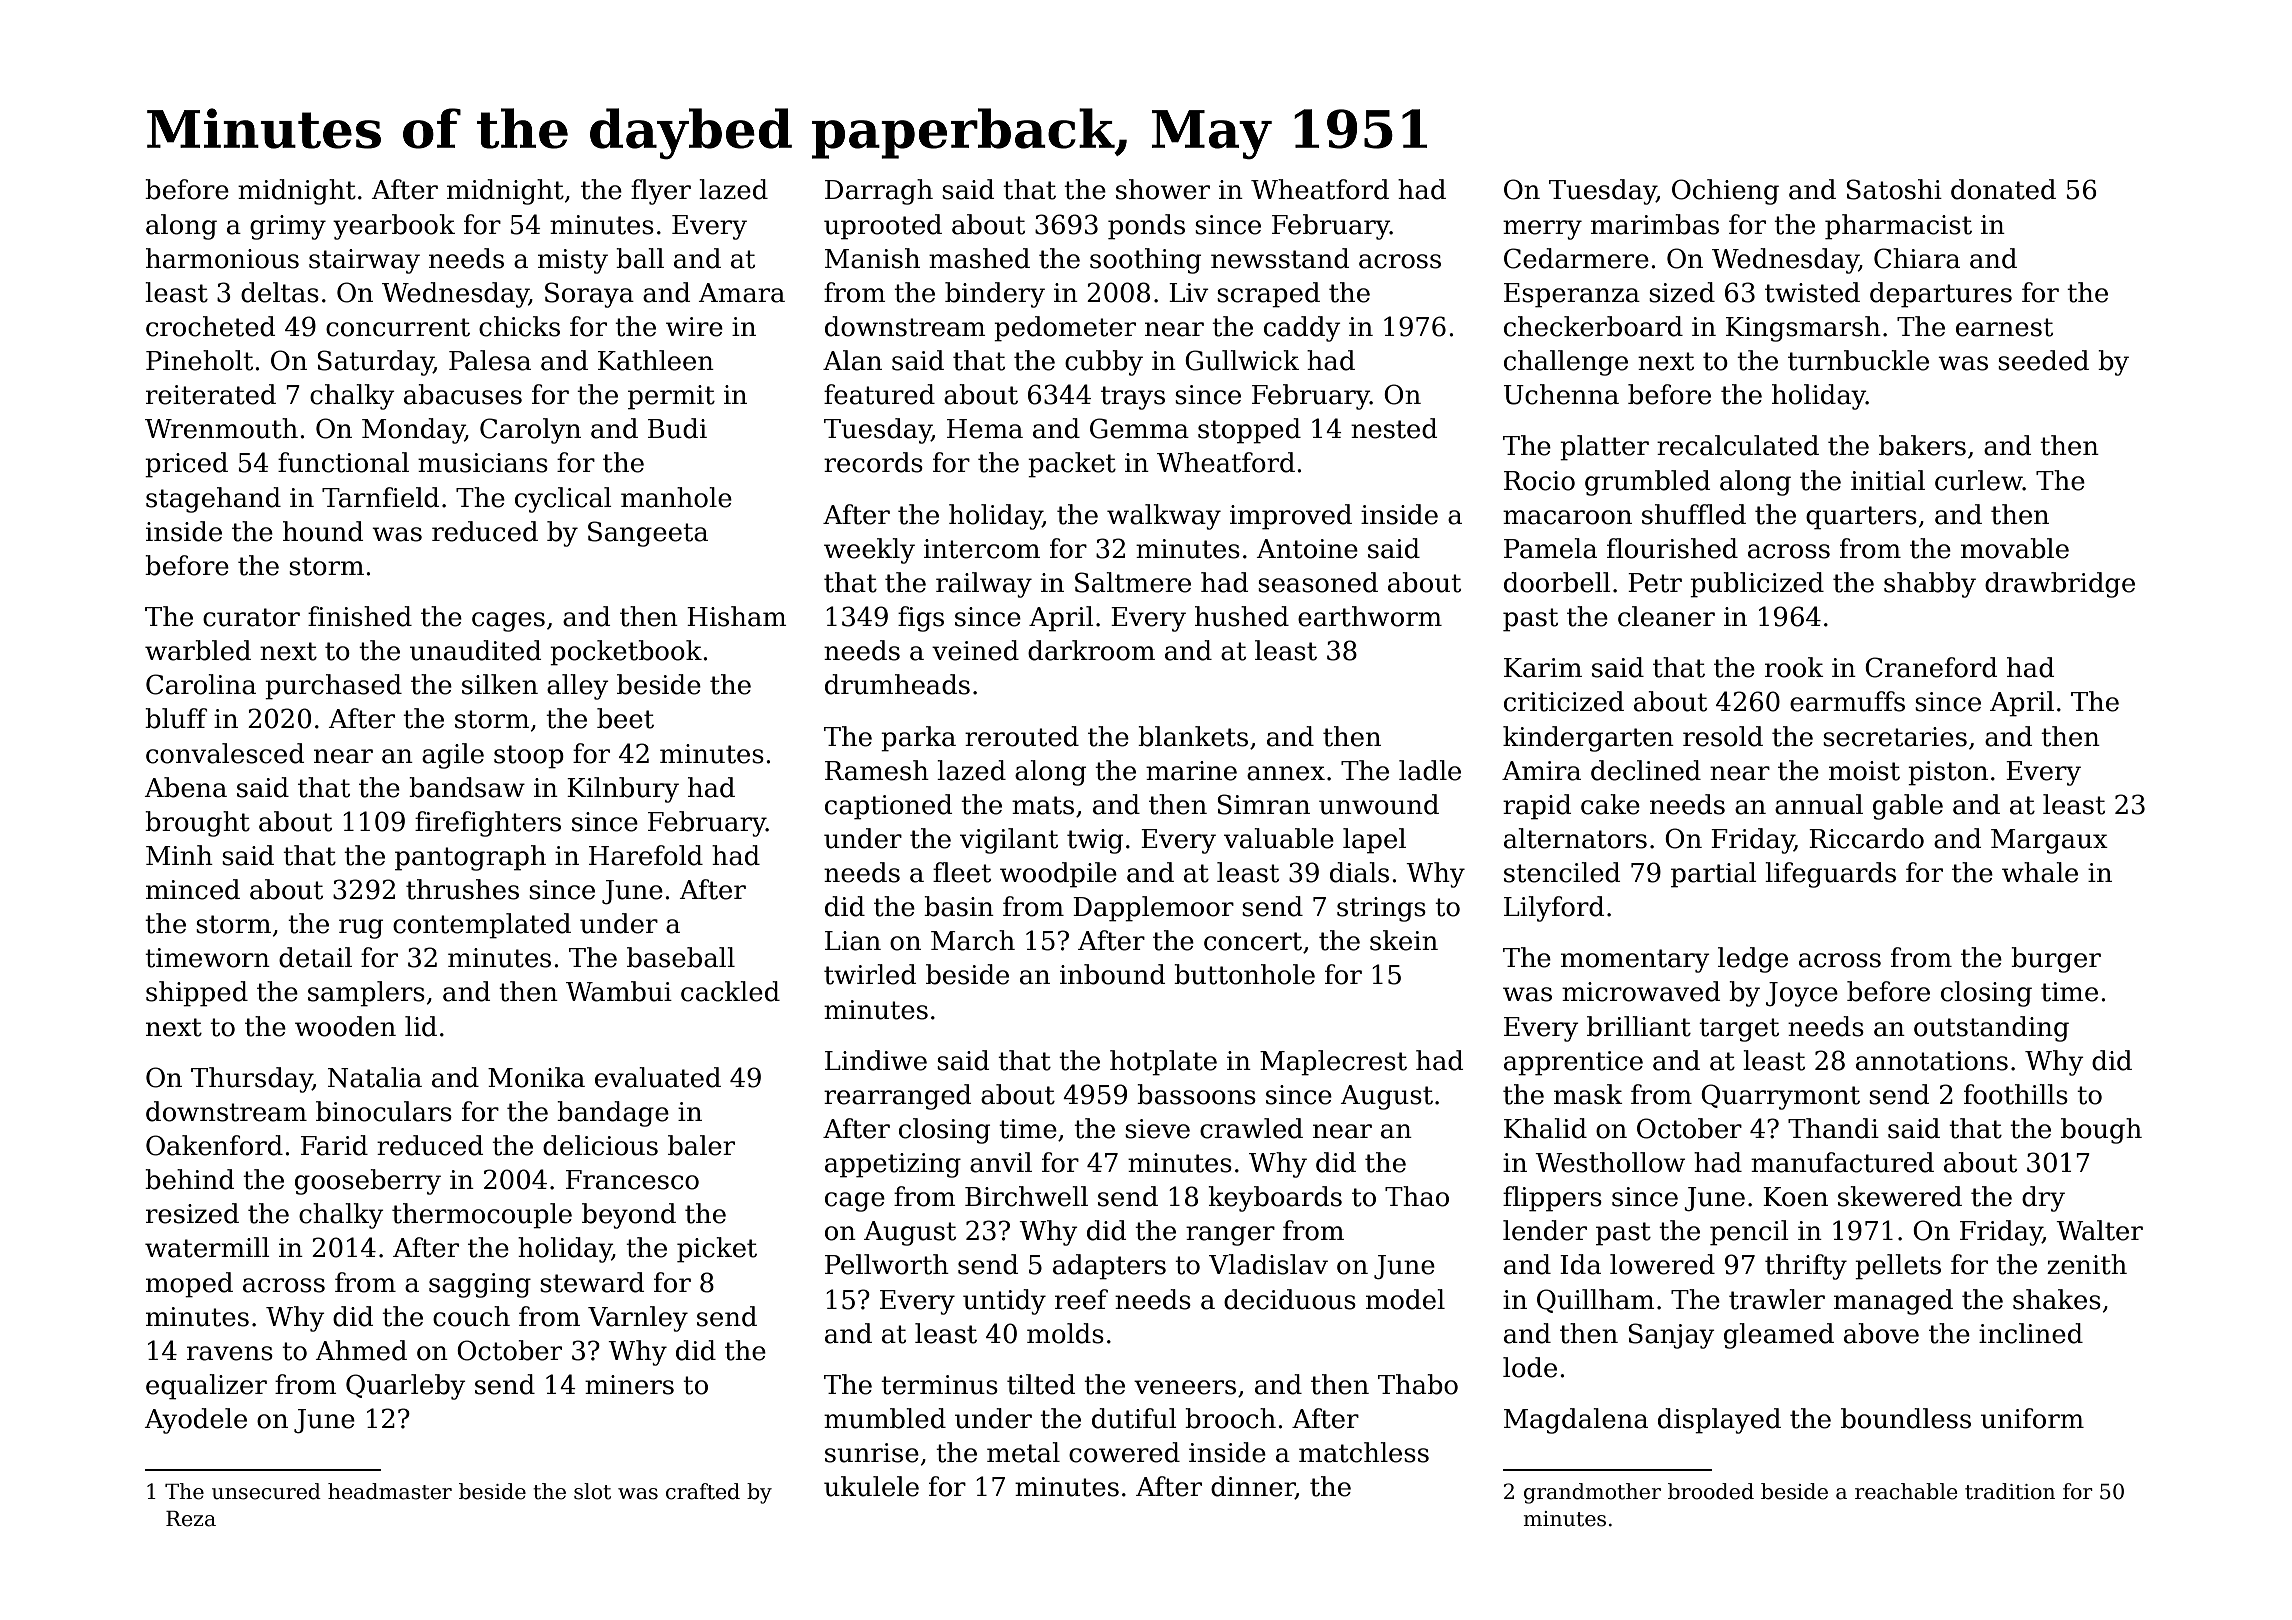 The height and width of the screenshot is (1620, 2292). I want to click on shipped, so click(197, 994).
